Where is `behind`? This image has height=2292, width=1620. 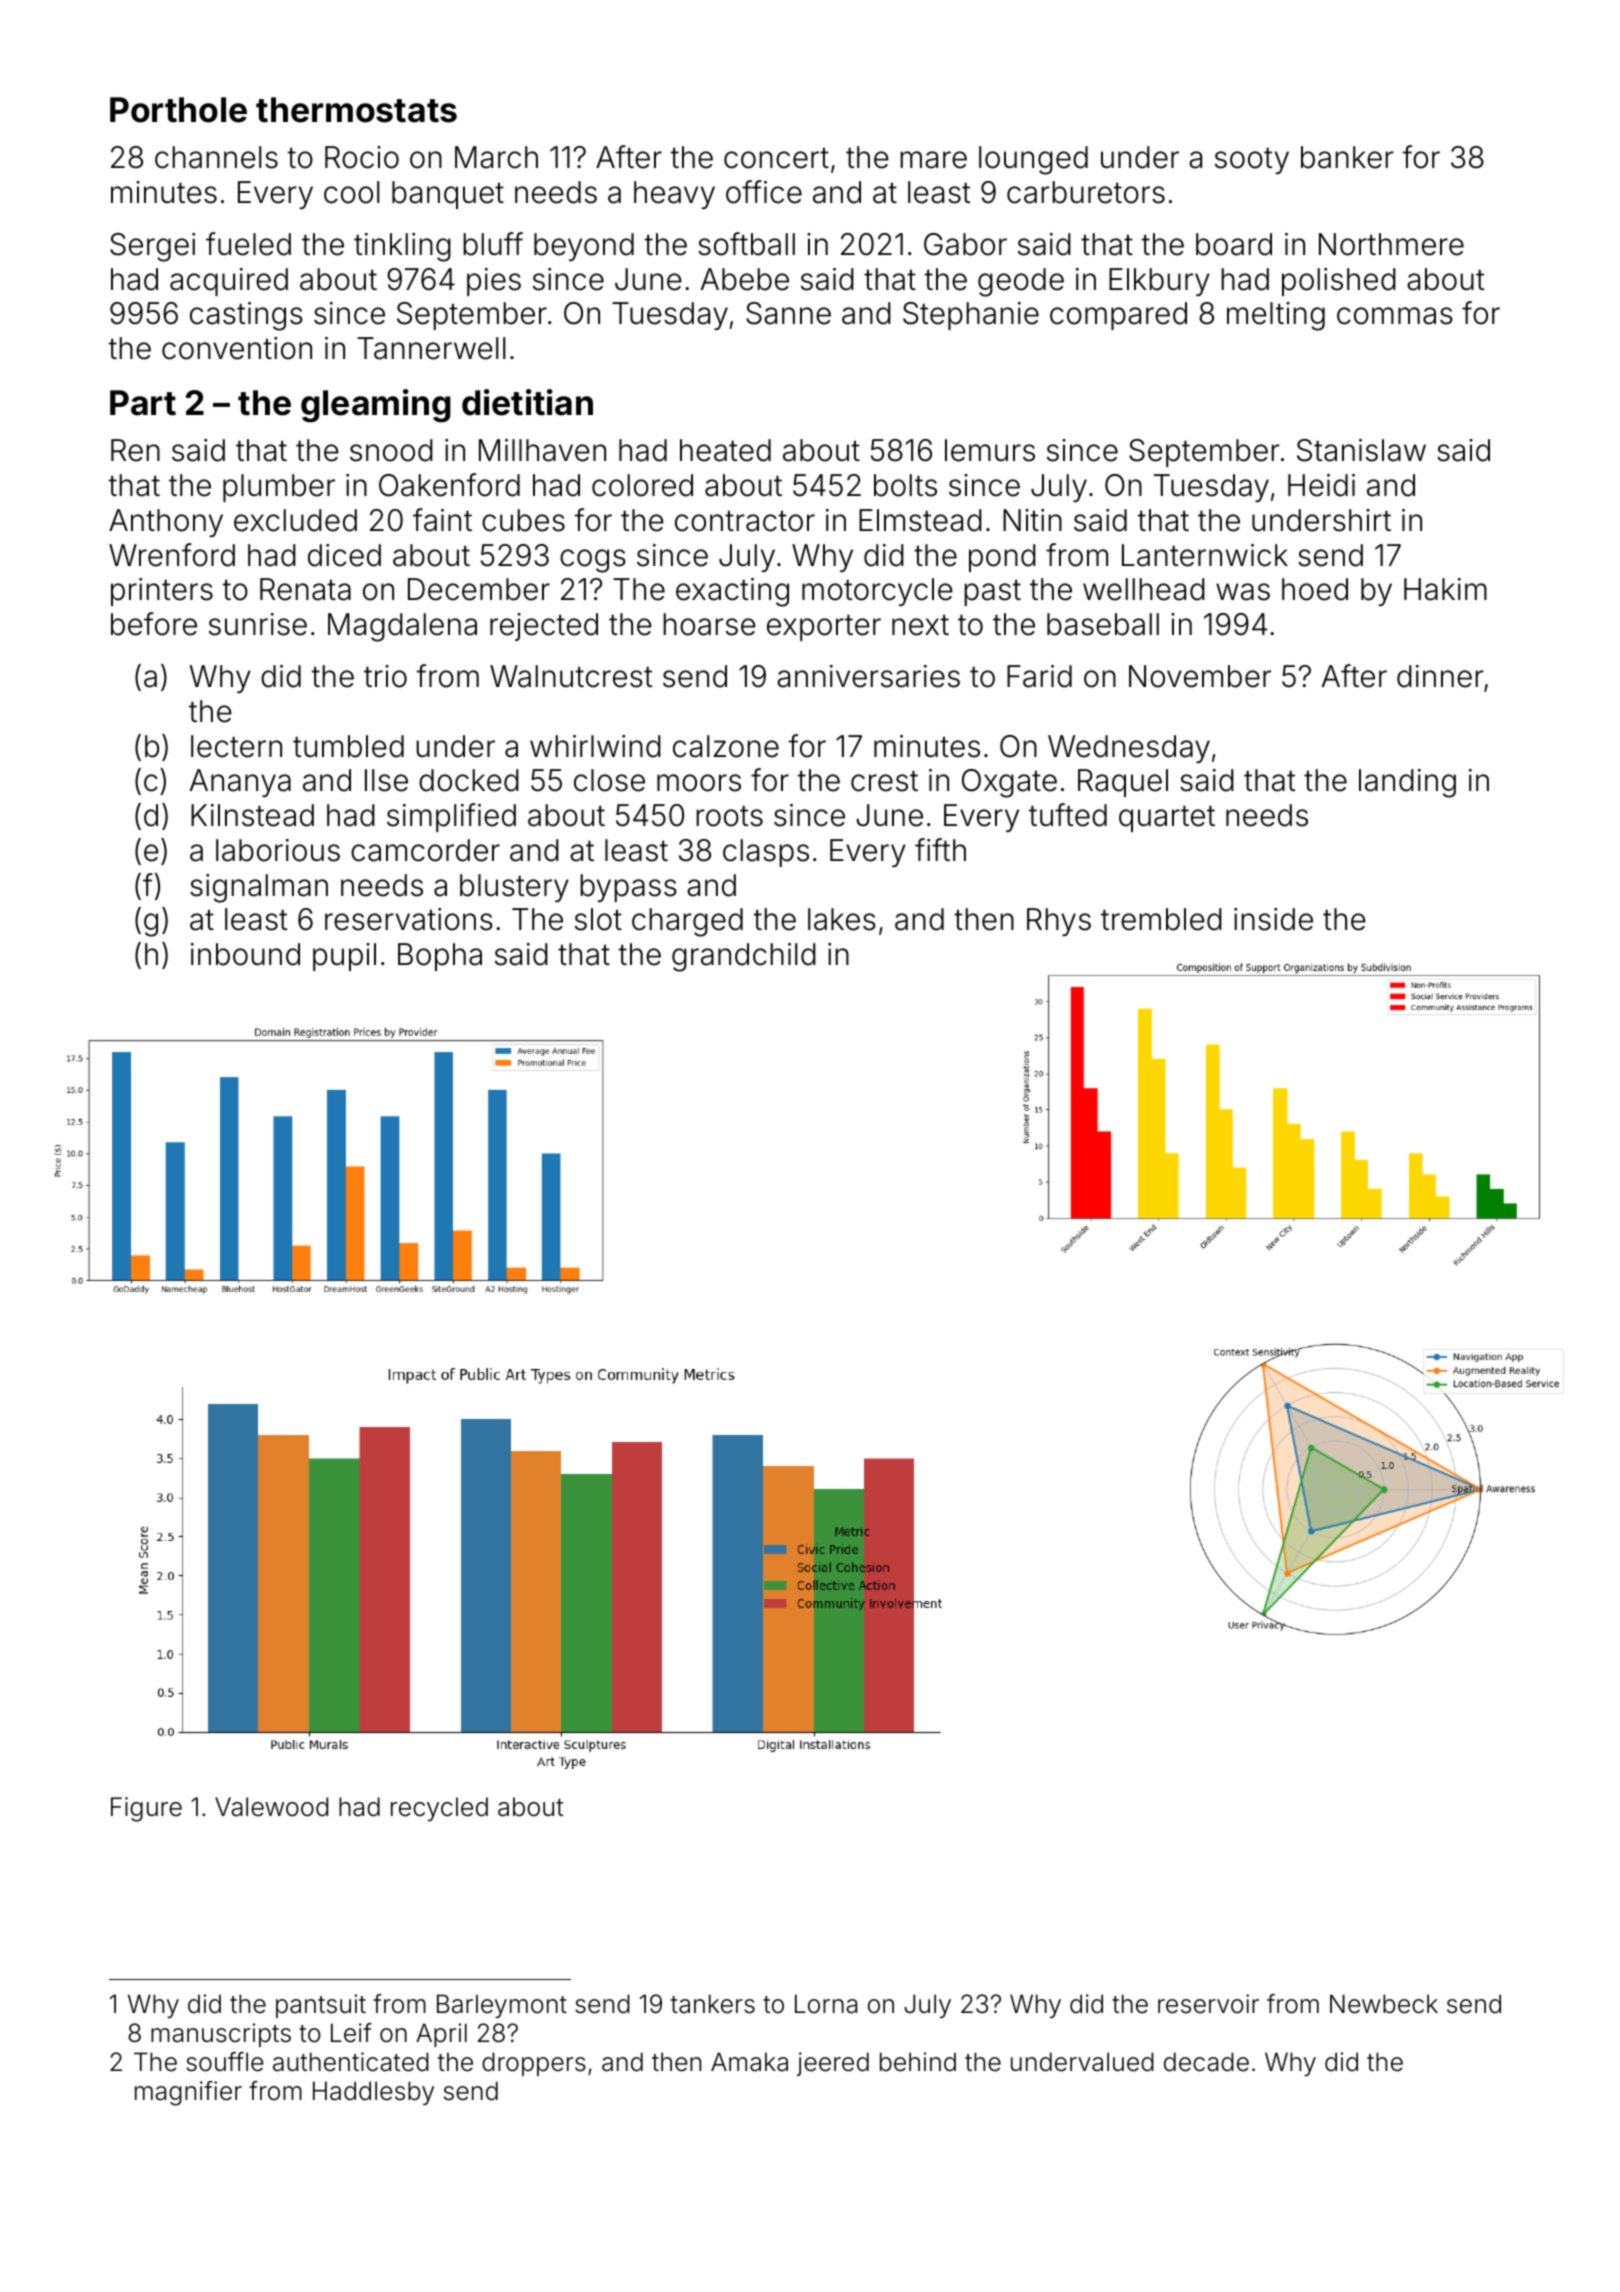
behind is located at coordinates (918, 2062).
